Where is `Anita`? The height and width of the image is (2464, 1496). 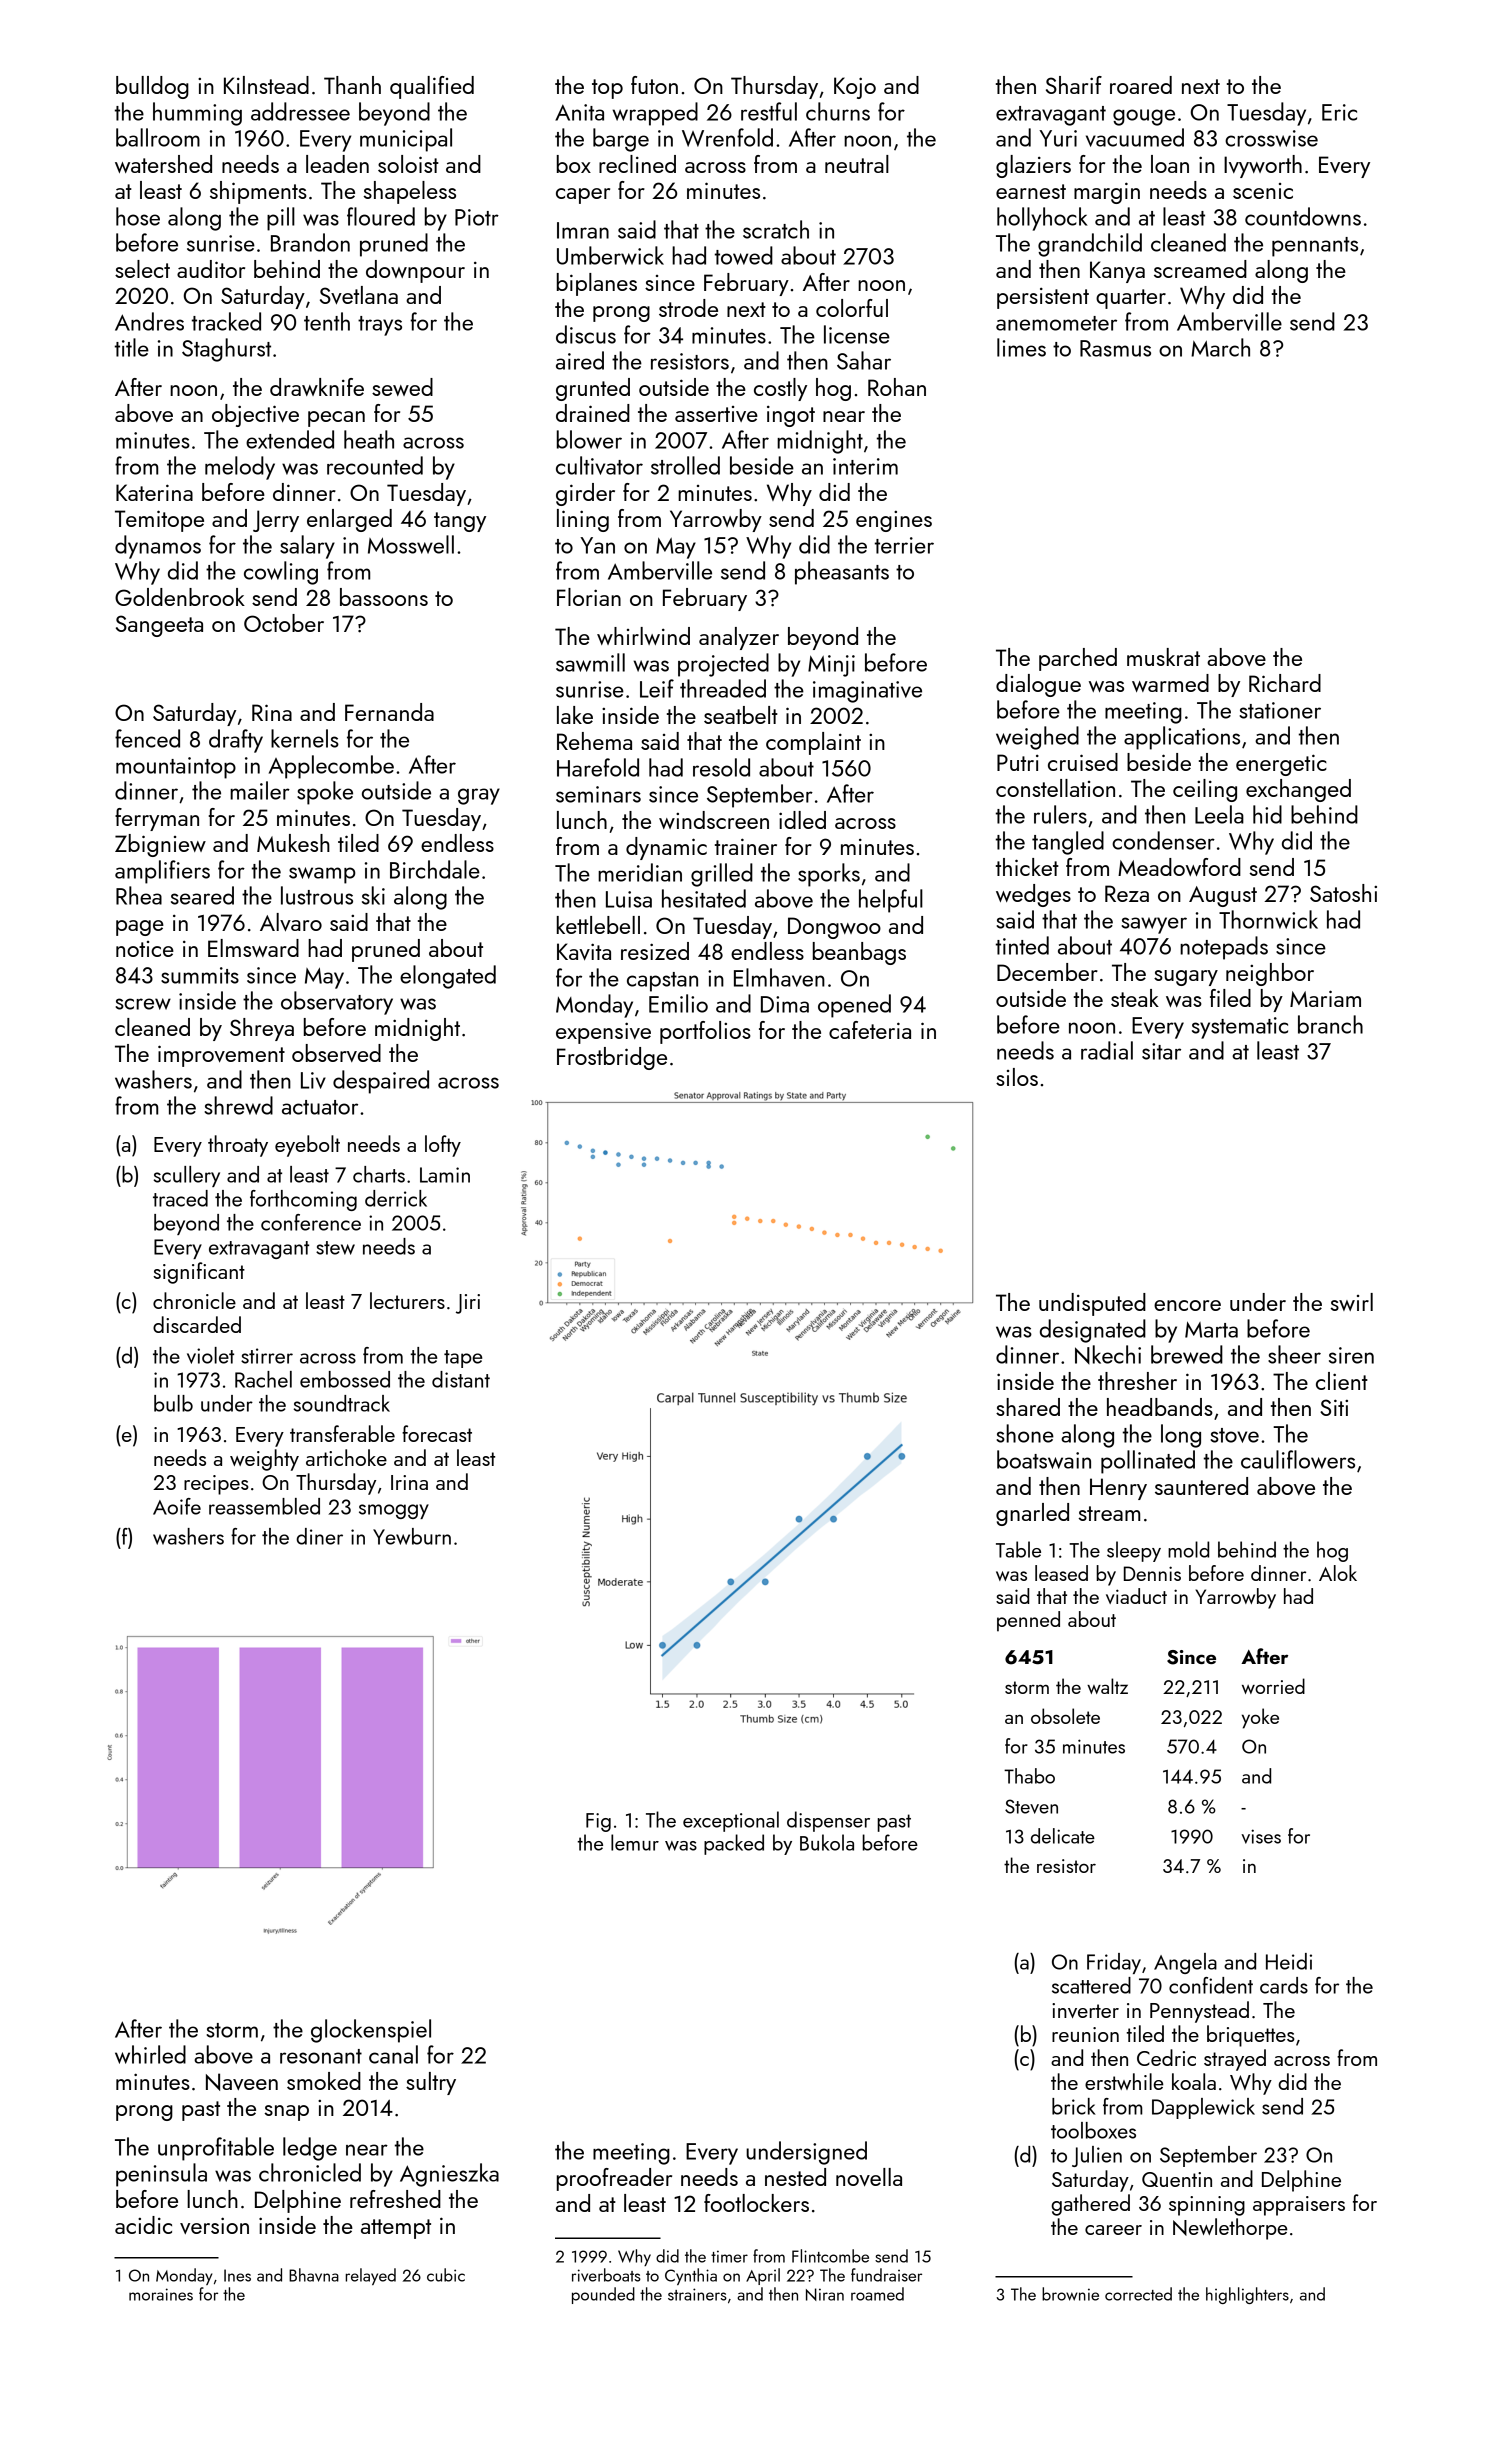 Anita is located at coordinates (579, 112).
